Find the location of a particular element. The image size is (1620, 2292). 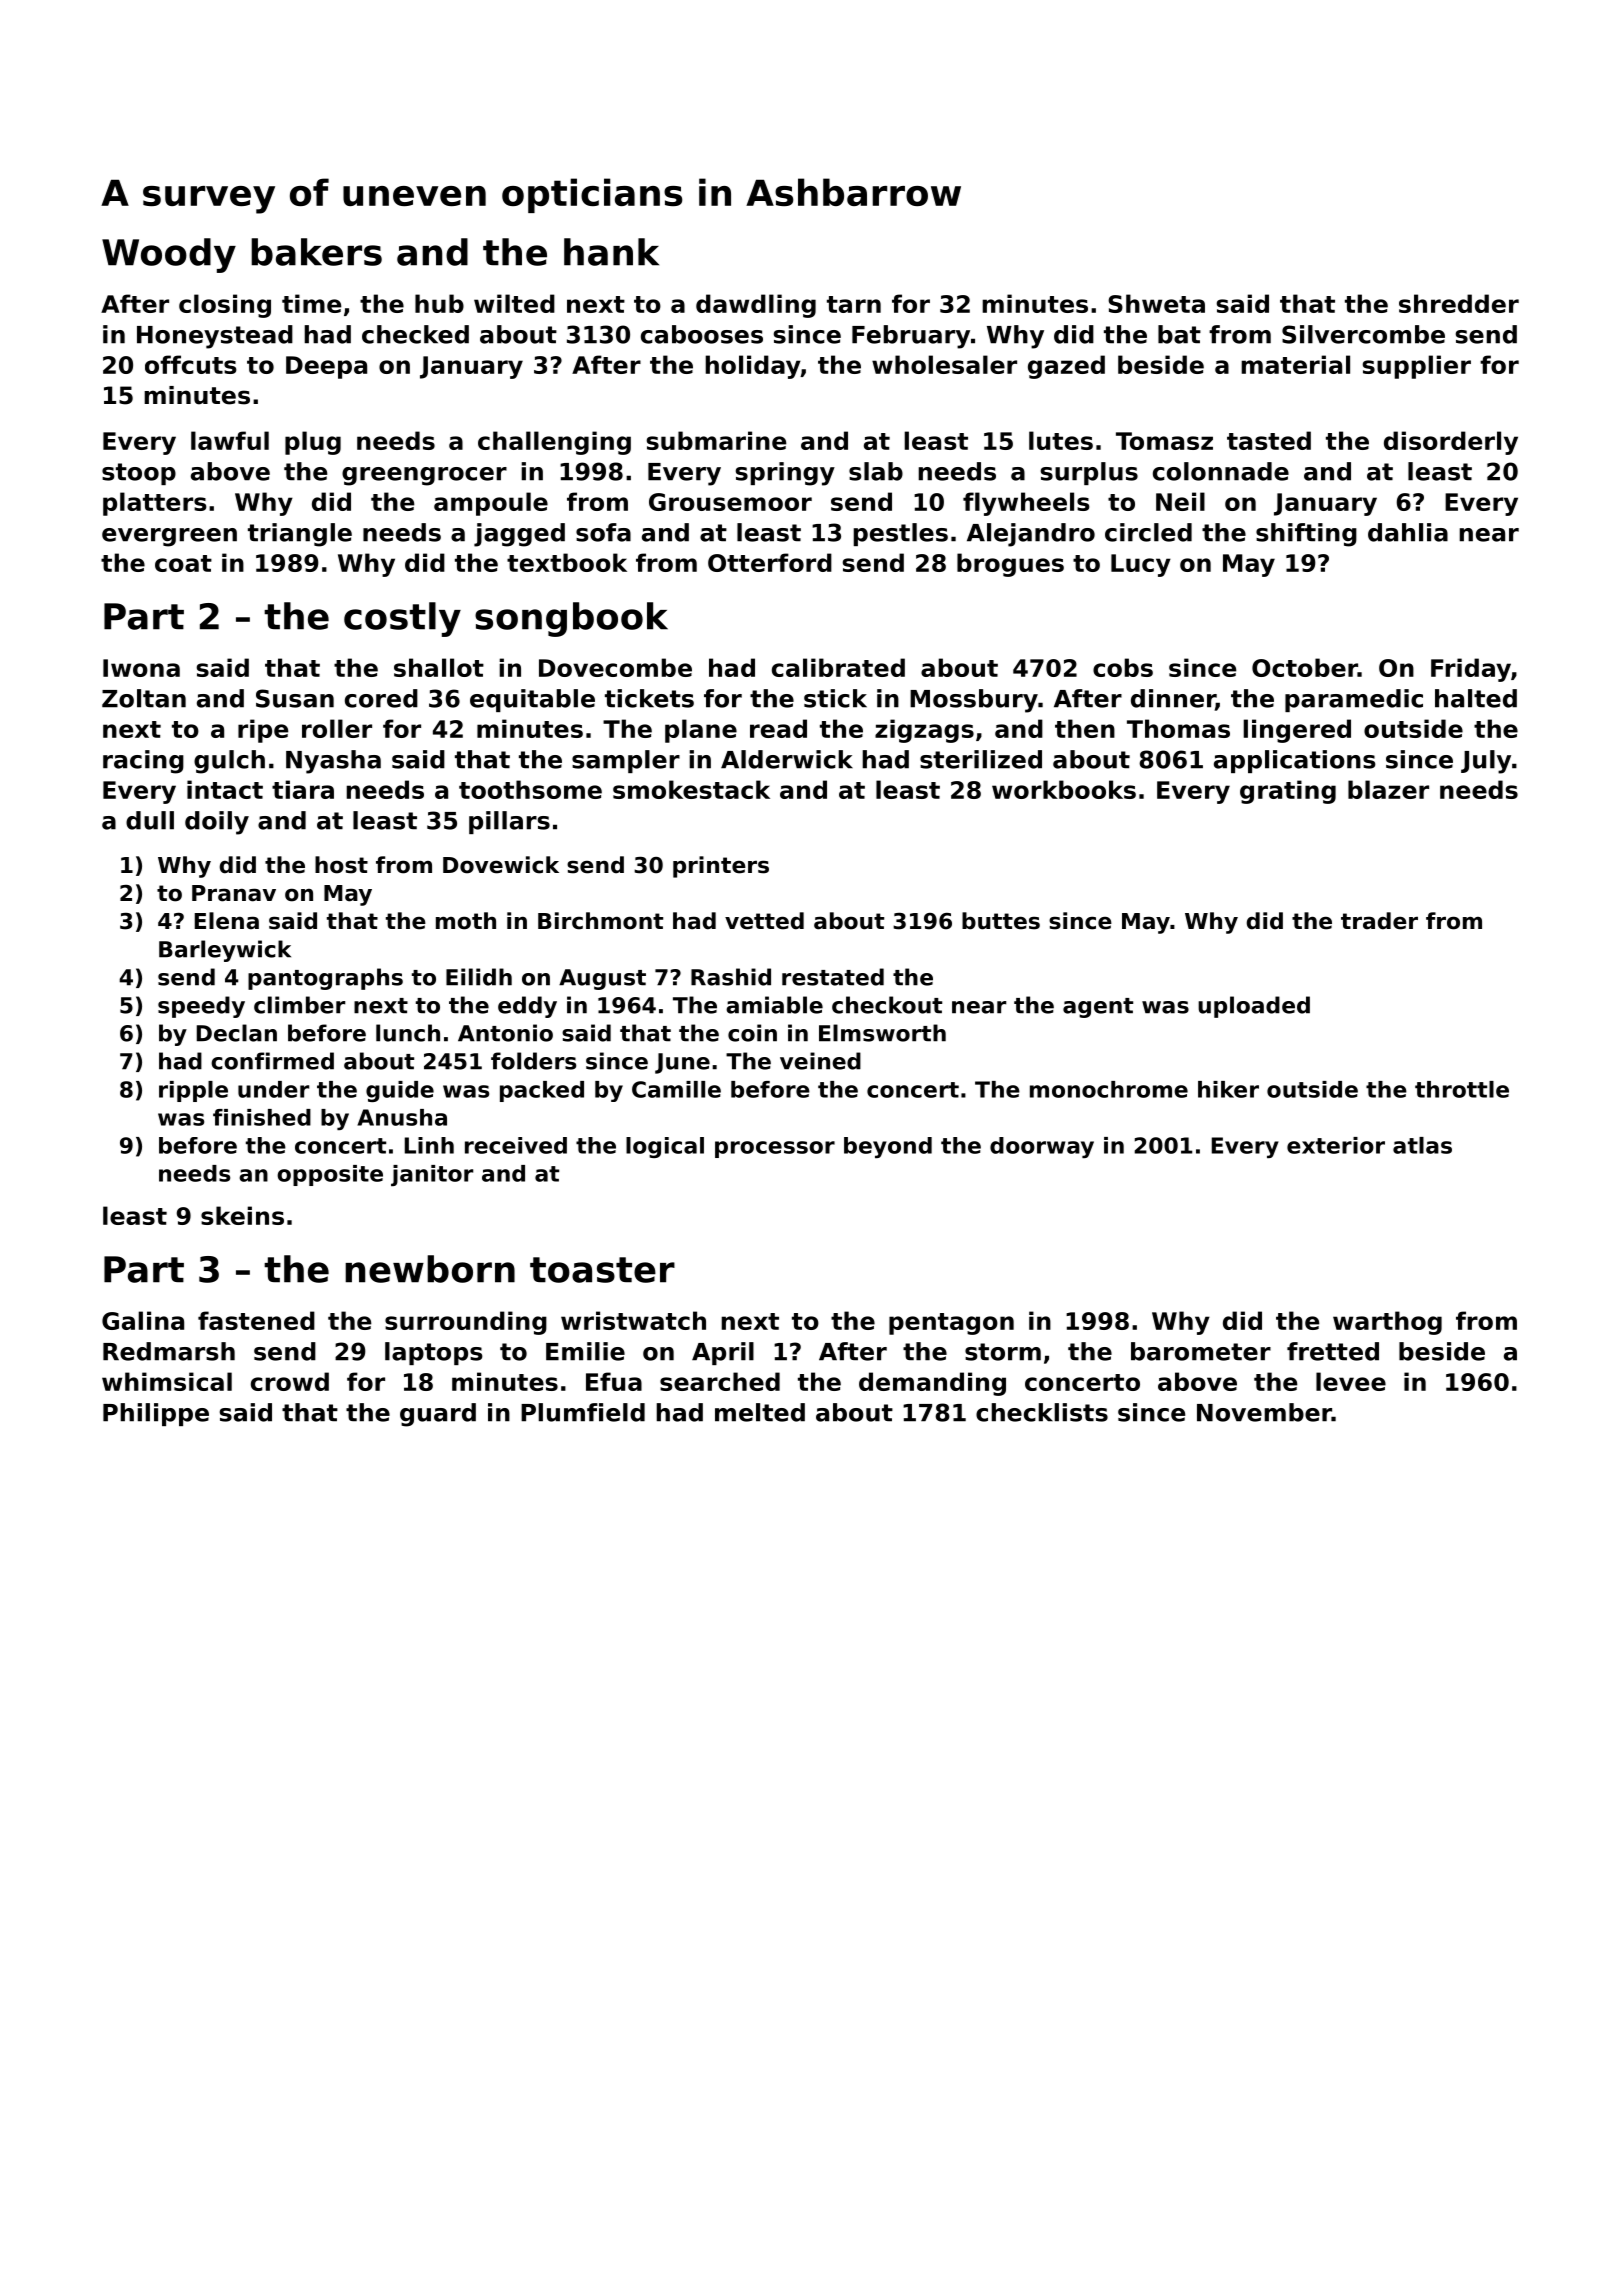

shredder is located at coordinates (1459, 303).
